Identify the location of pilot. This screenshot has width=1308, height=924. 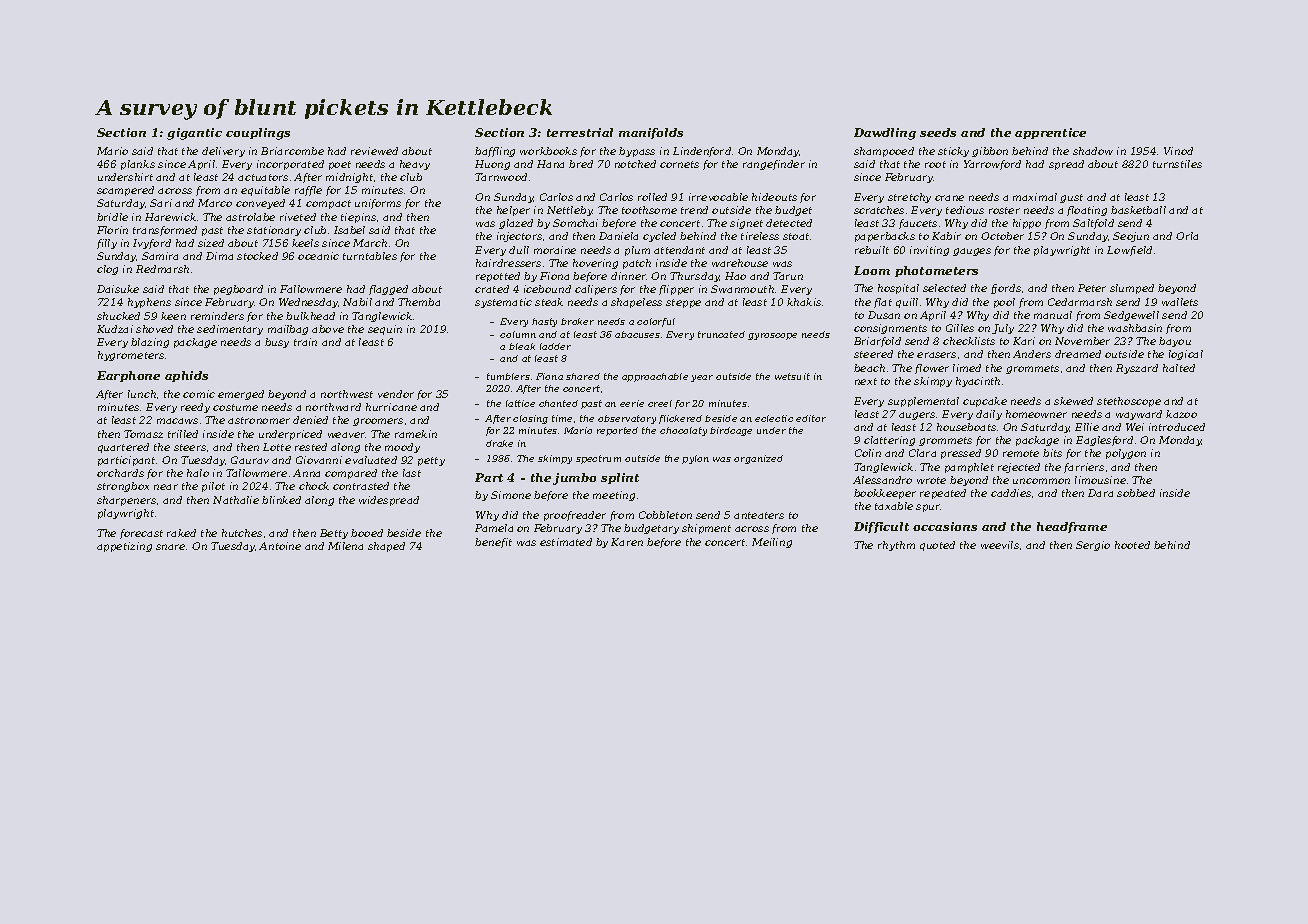
(213, 487).
